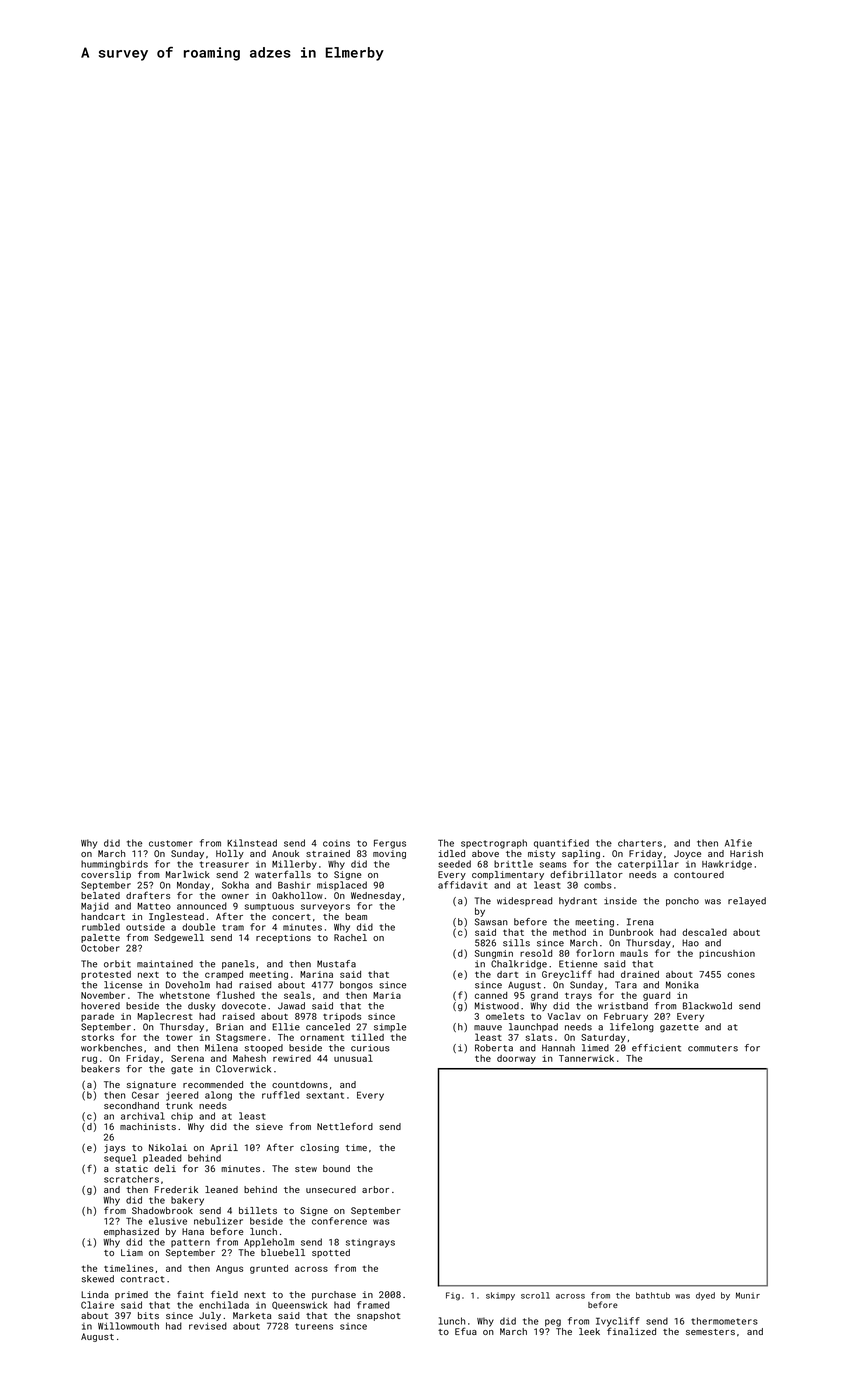 Image resolution: width=849 pixels, height=1400 pixels. Describe the element at coordinates (640, 843) in the screenshot. I see `charters` at that location.
